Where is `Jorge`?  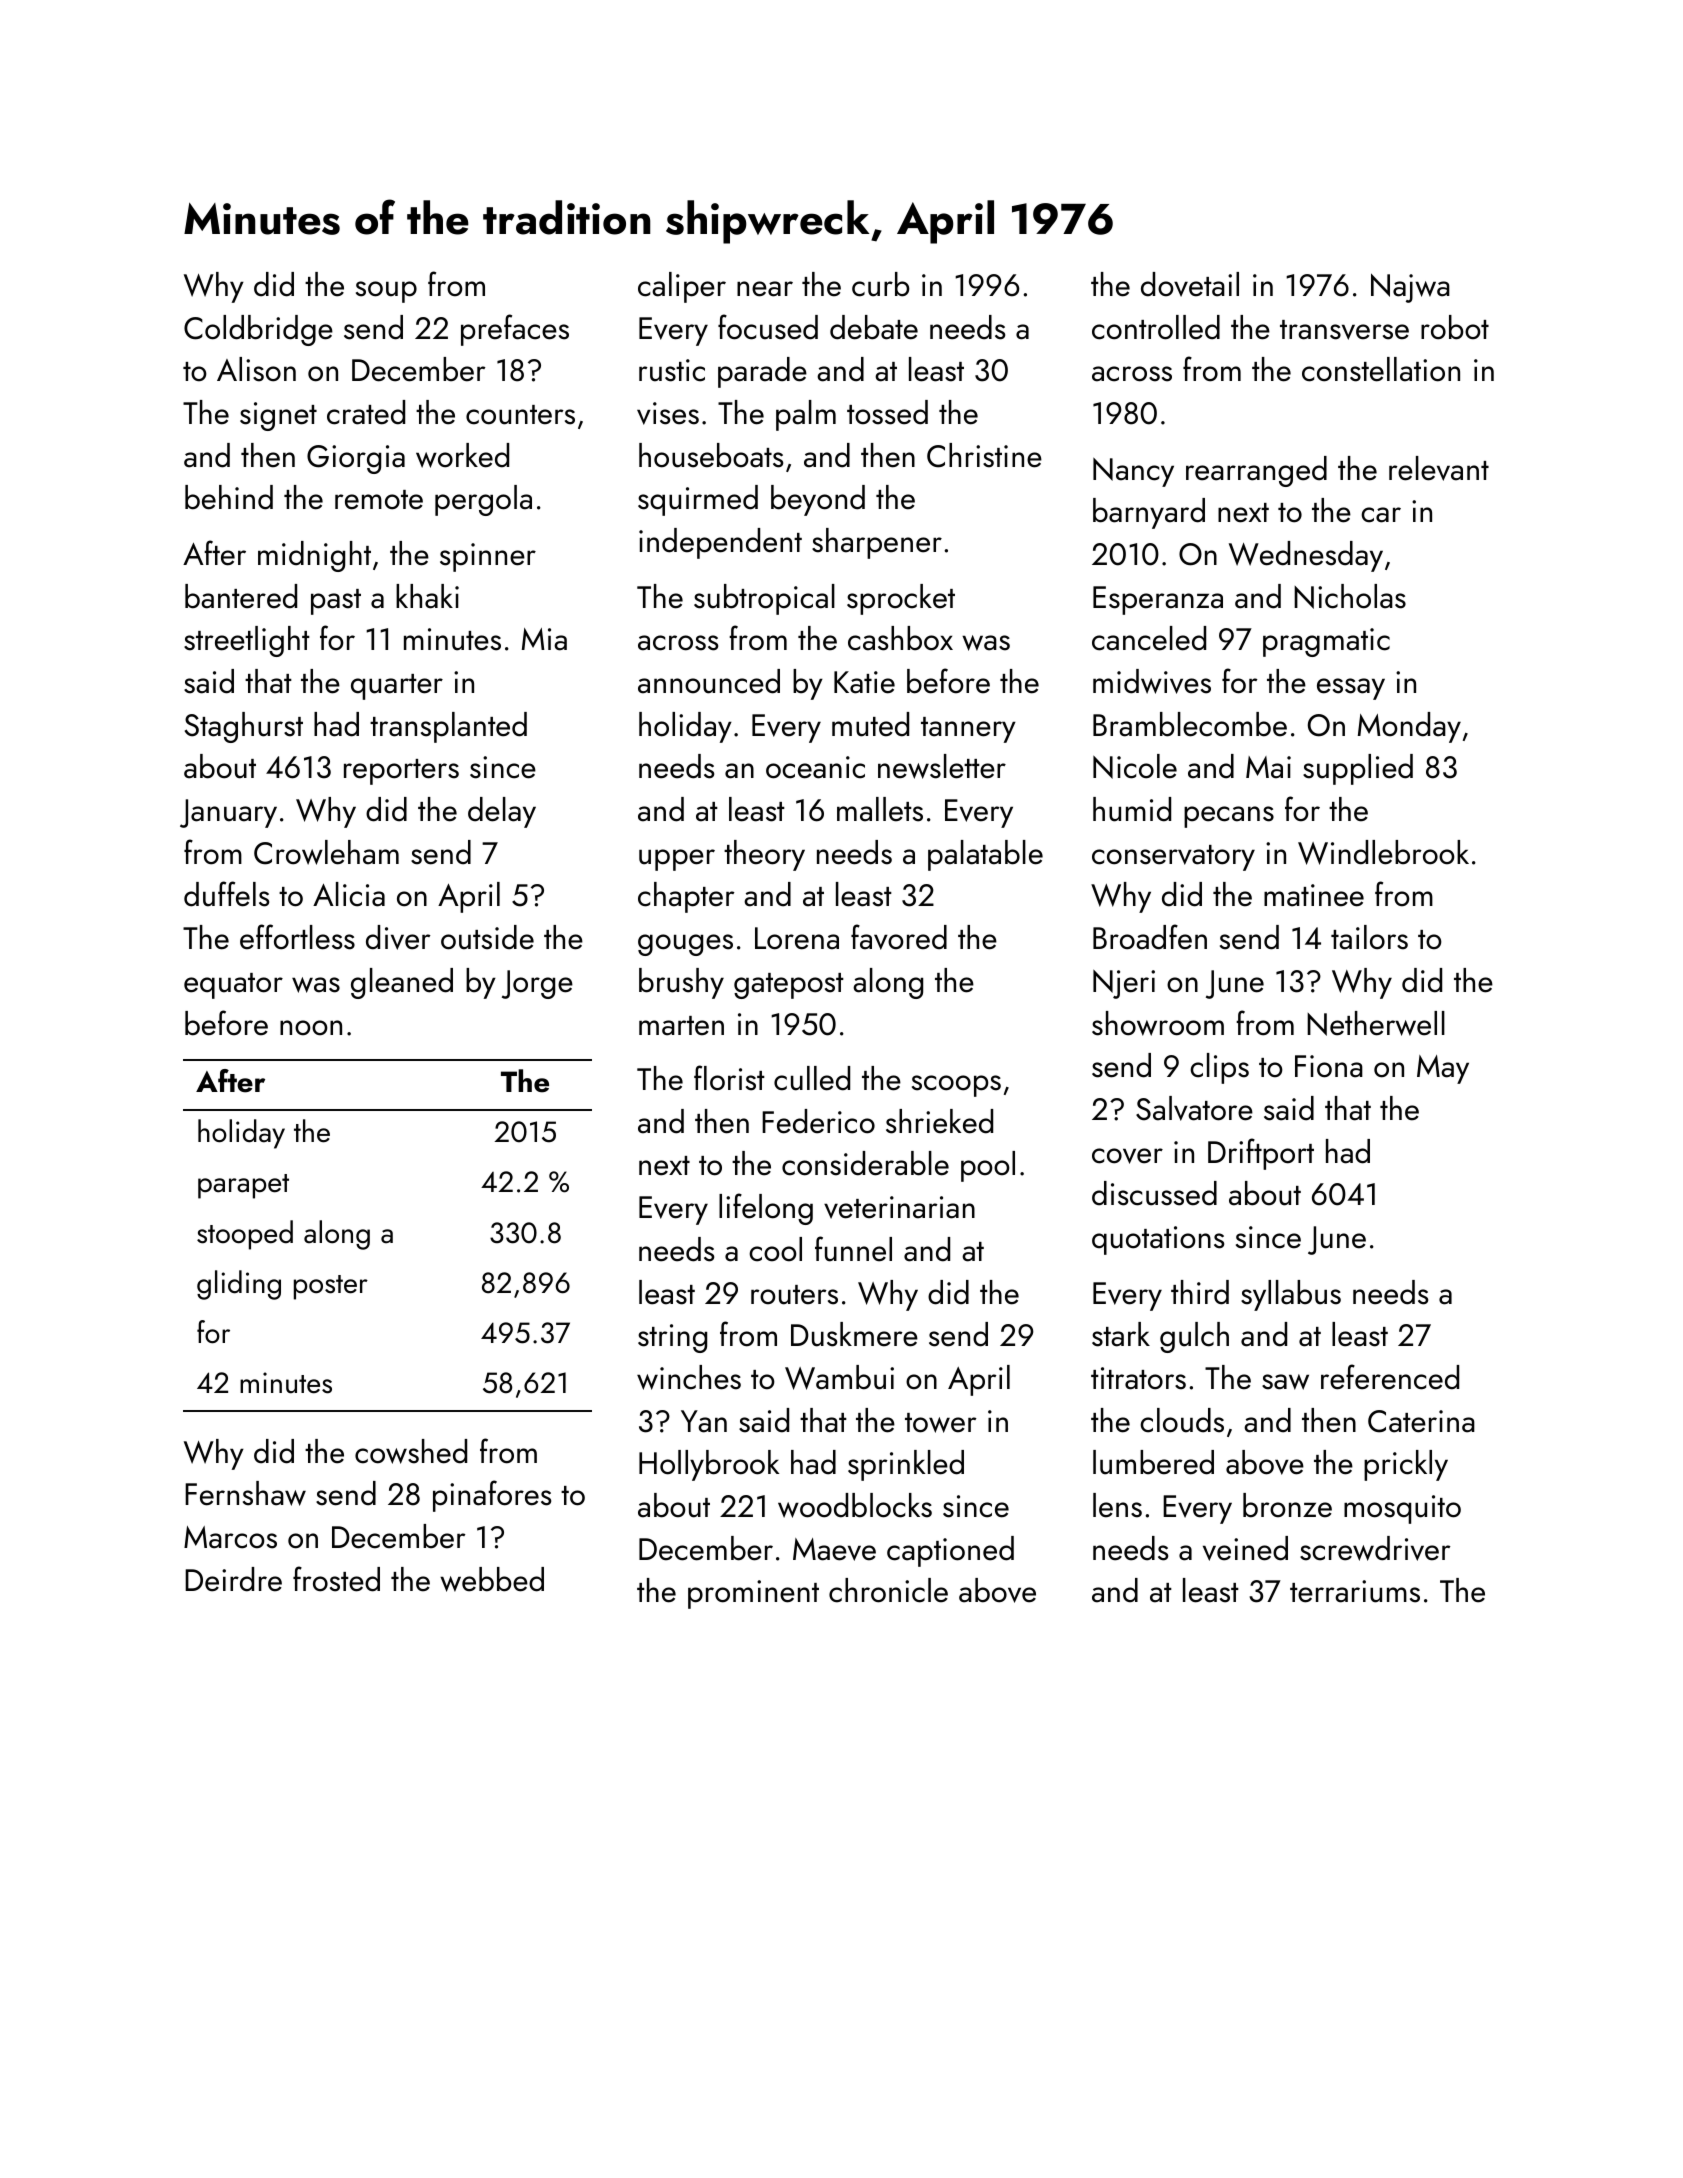 Jorge is located at coordinates (537, 984).
